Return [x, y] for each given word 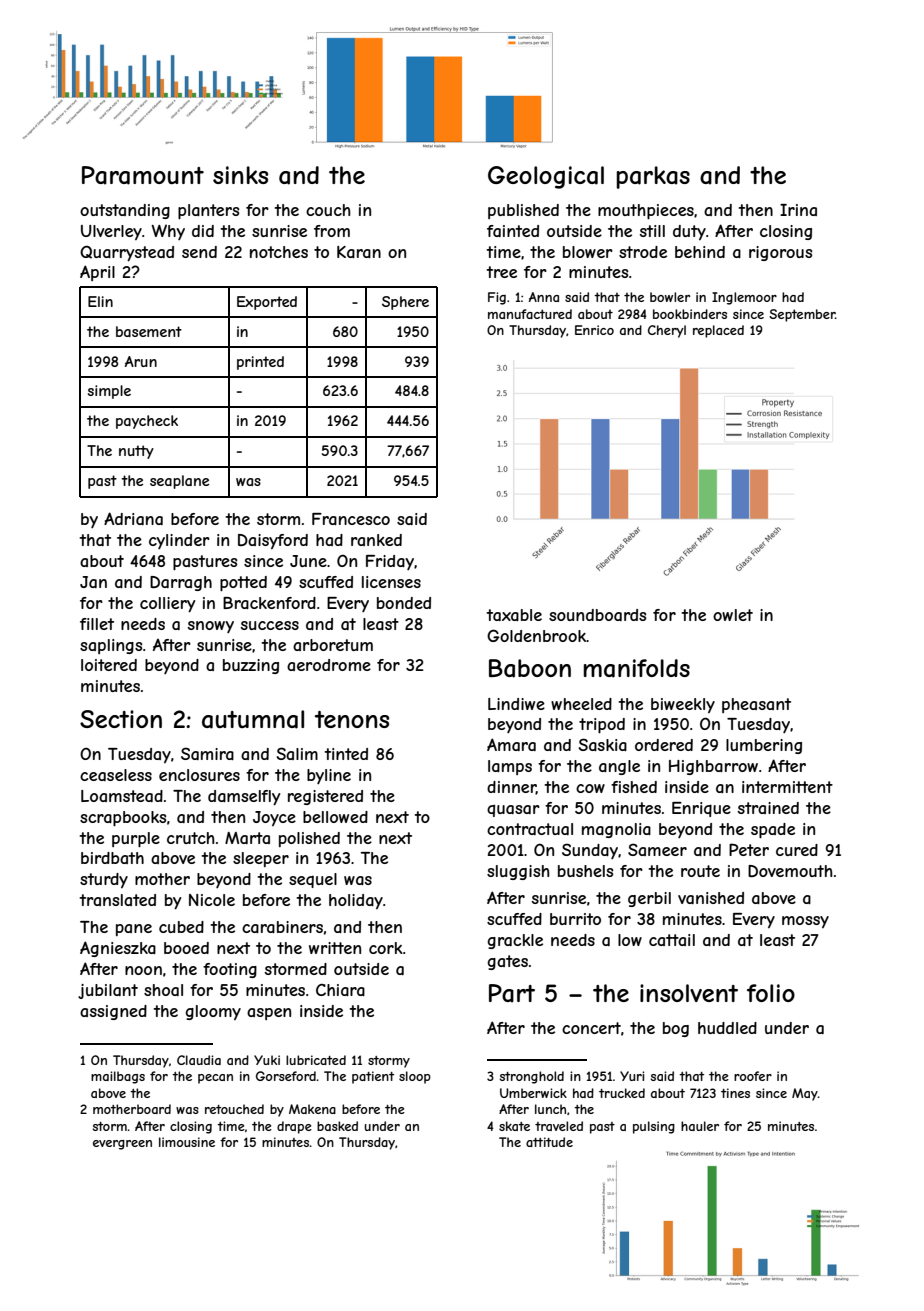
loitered [109, 665]
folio [771, 993]
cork [386, 948]
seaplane [179, 482]
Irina [798, 210]
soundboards [597, 615]
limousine [187, 1142]
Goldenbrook [536, 635]
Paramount [143, 175]
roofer [753, 1076]
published [523, 211]
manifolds [637, 668]
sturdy [104, 880]
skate [514, 1126]
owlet [733, 615]
